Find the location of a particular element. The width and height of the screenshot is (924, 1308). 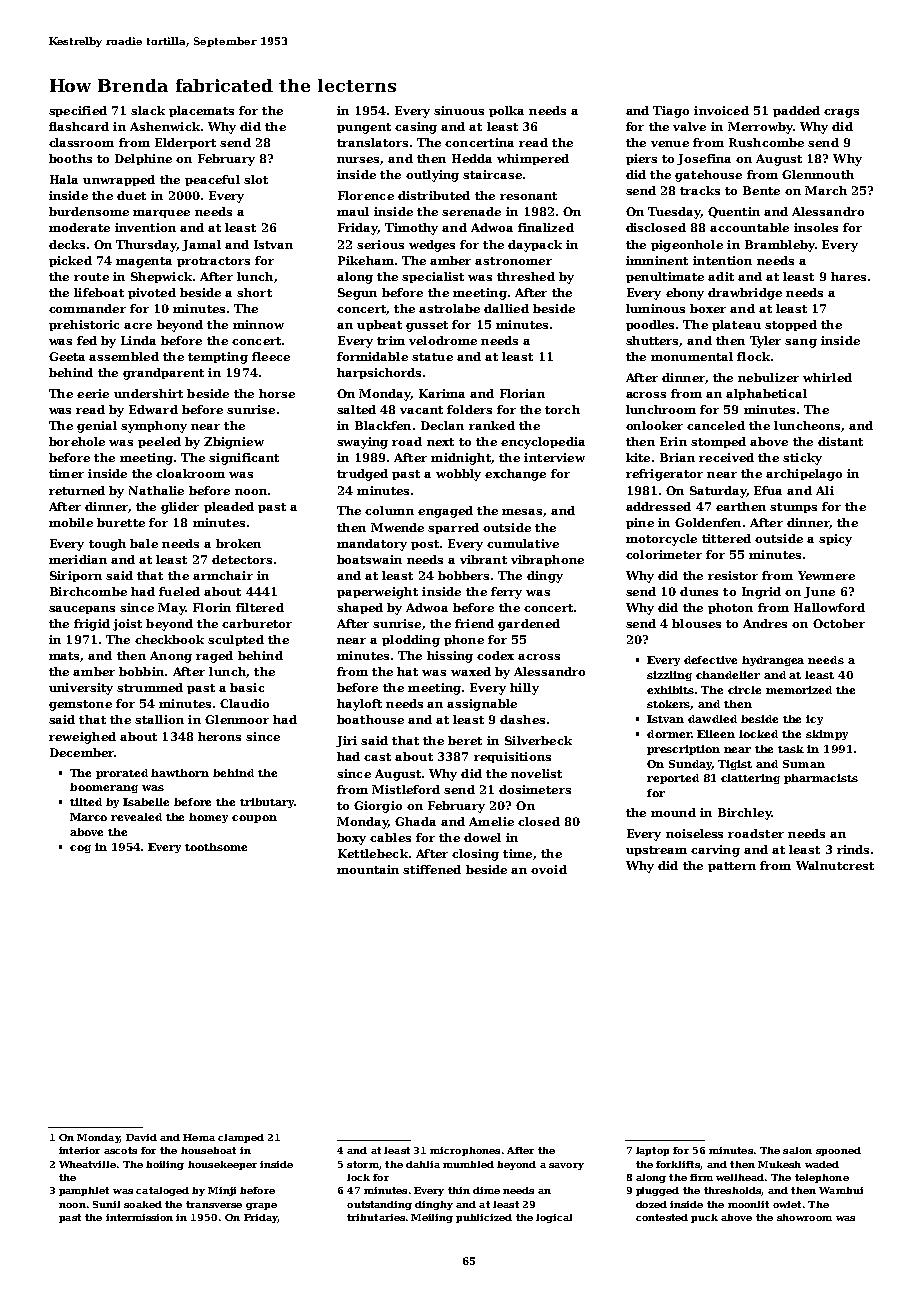

university is located at coordinates (81, 689).
